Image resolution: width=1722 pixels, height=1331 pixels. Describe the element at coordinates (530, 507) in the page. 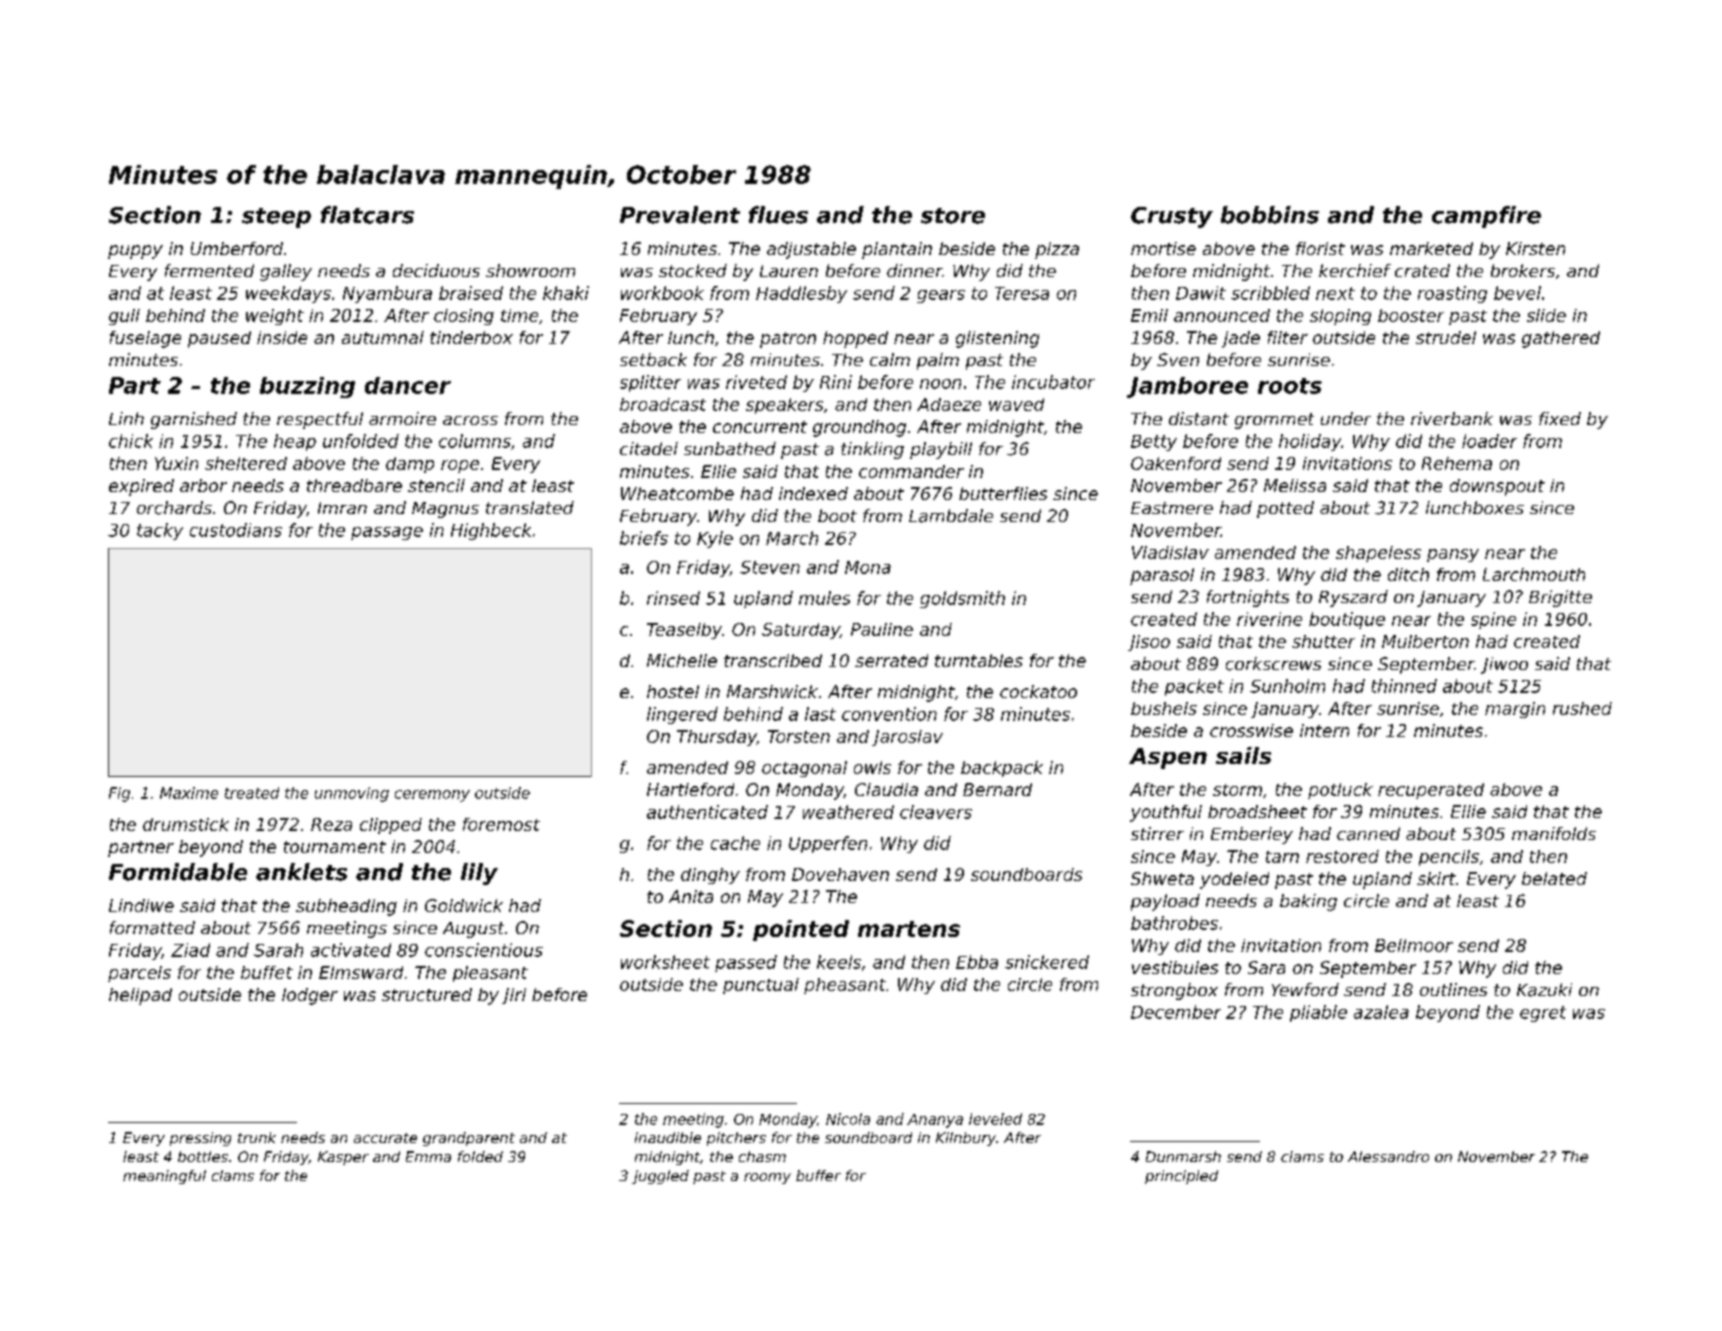

I see `translated` at that location.
